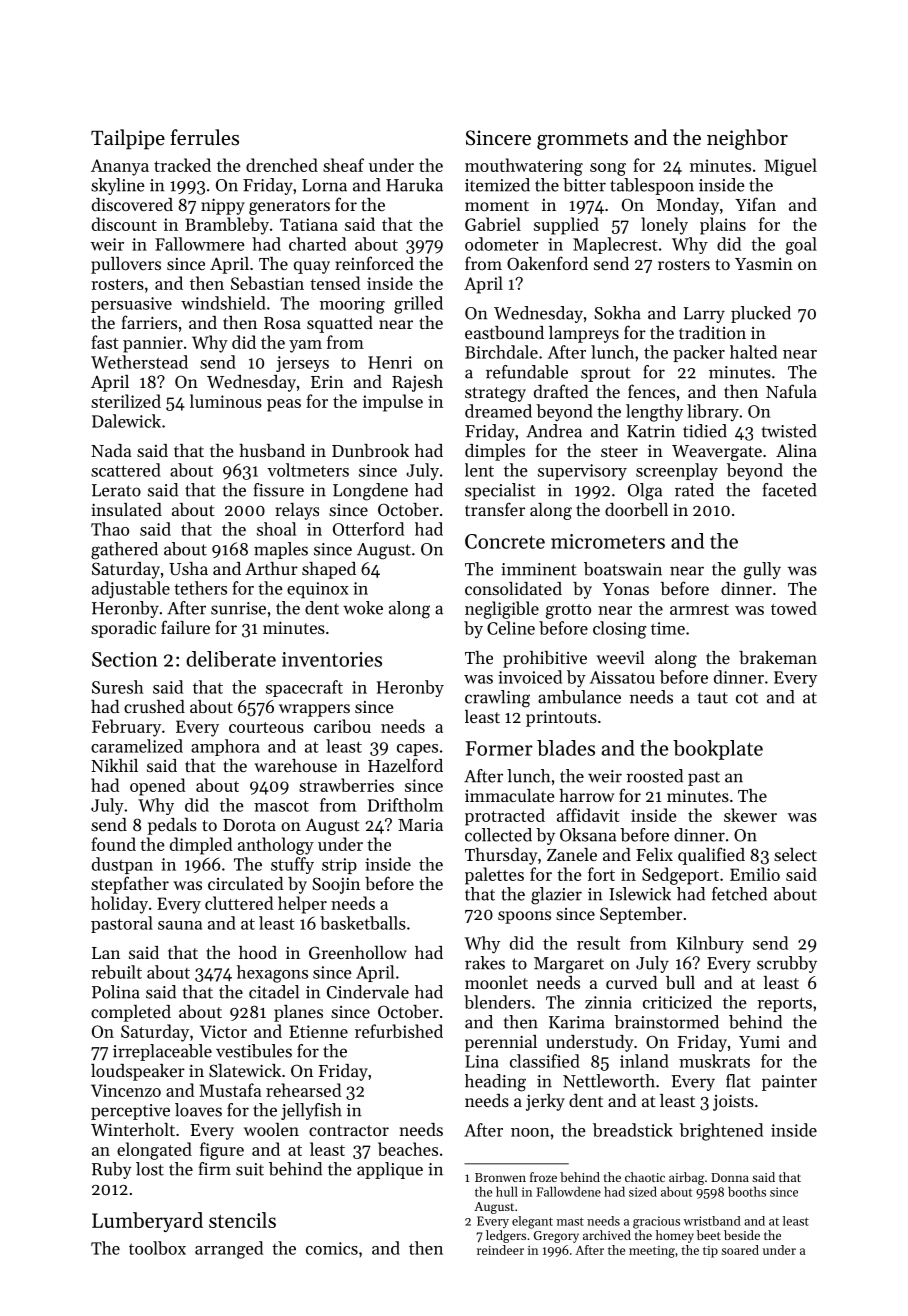  What do you see at coordinates (645, 492) in the image?
I see `Olga` at bounding box center [645, 492].
